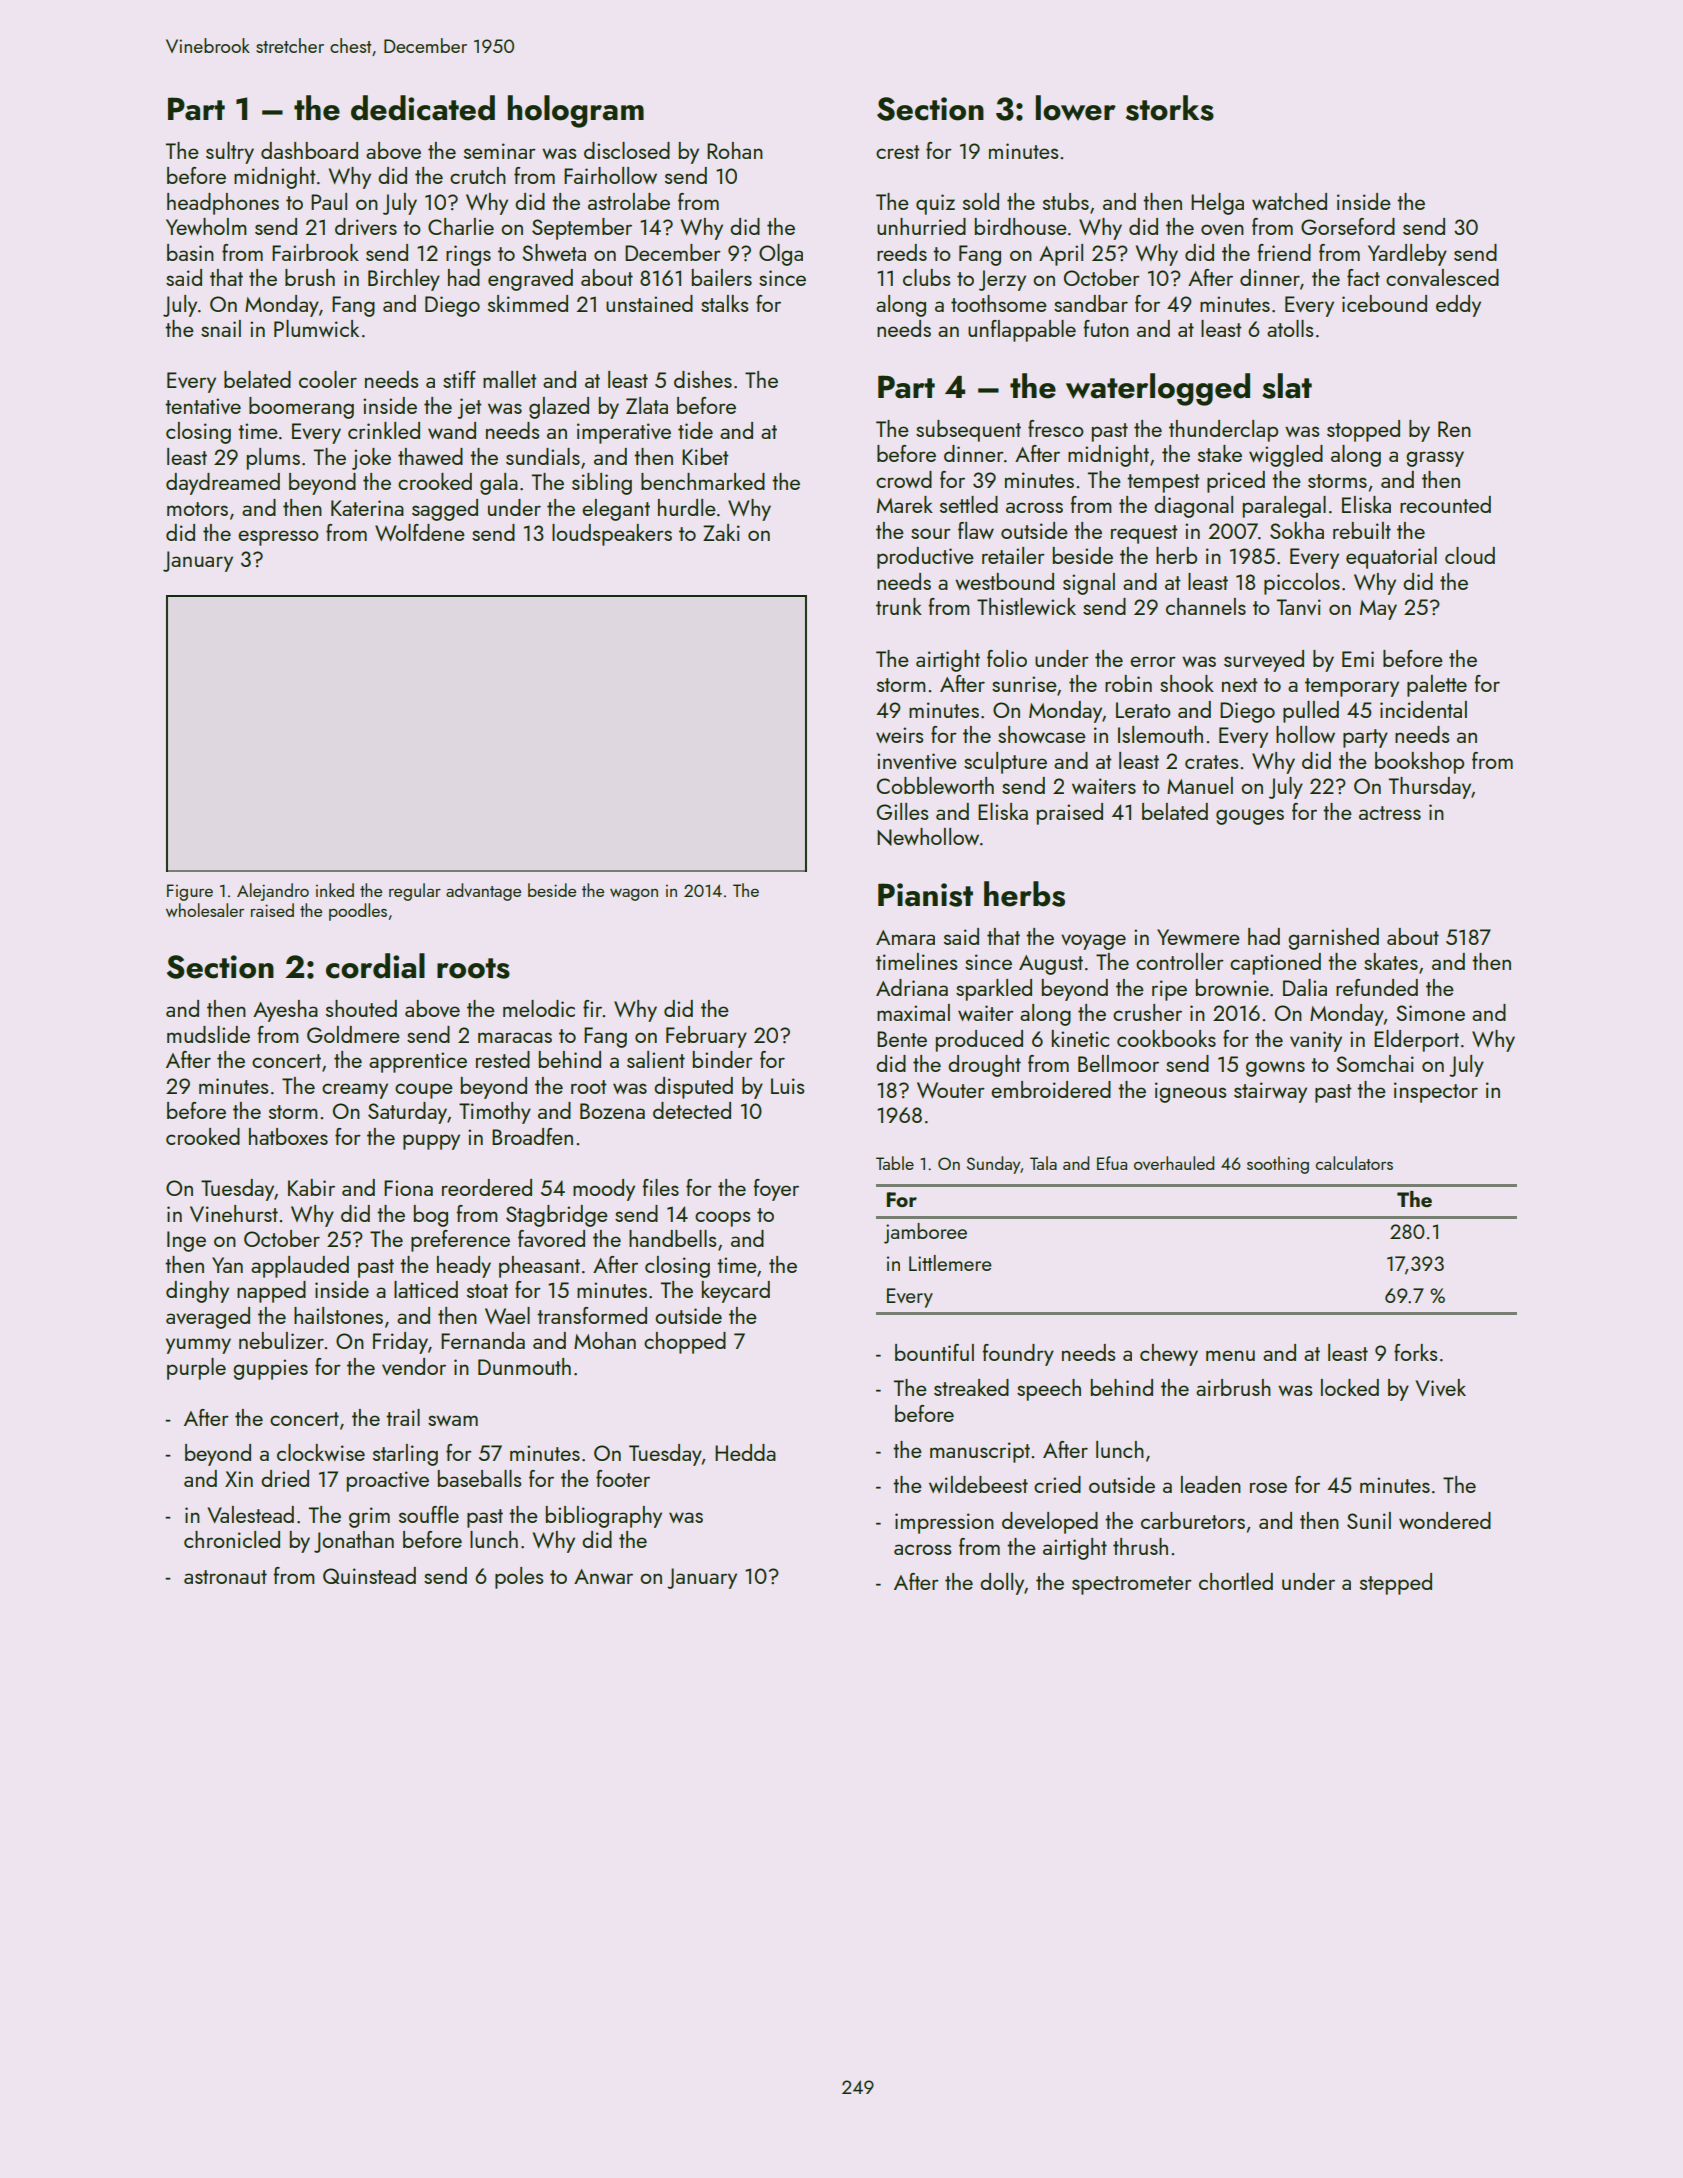 The height and width of the screenshot is (2178, 1683). I want to click on Quinstead, so click(369, 1575).
